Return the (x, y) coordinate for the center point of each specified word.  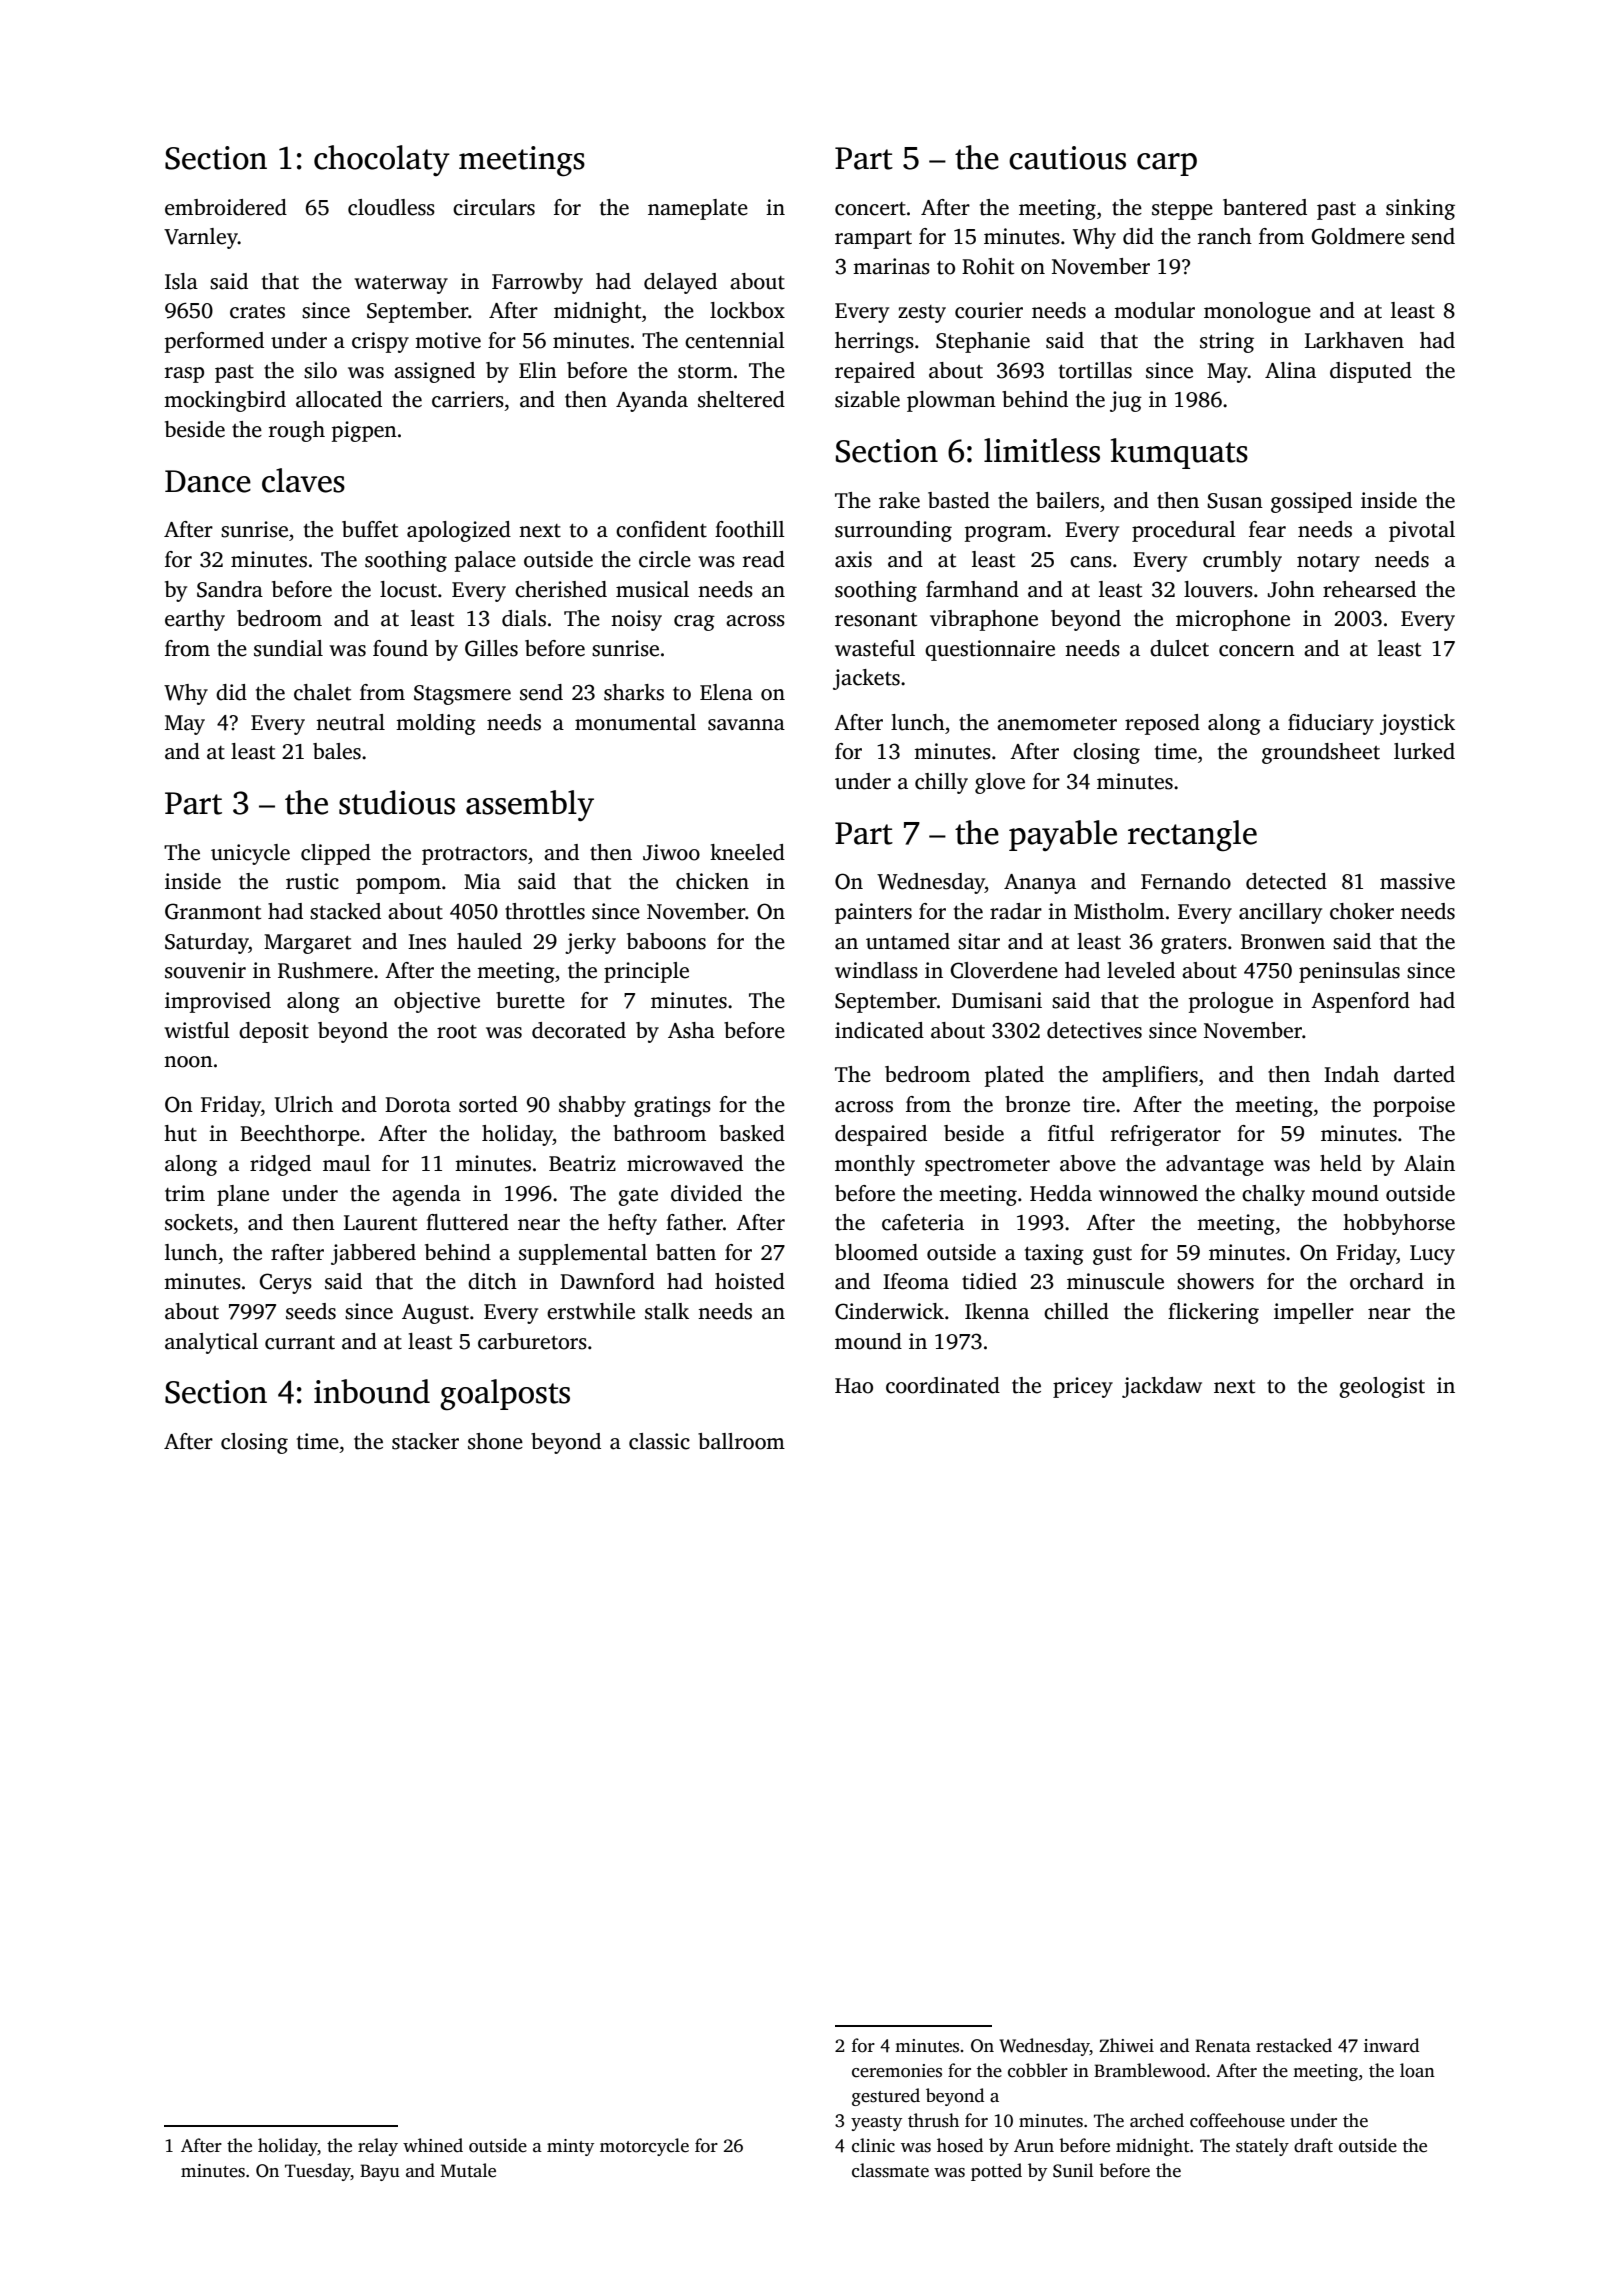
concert (870, 209)
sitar (979, 941)
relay (378, 2147)
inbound (372, 1391)
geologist (1382, 1387)
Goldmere (1358, 236)
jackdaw (1162, 1387)
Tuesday (318, 2172)
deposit (274, 1032)
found (400, 648)
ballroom (741, 1441)
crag (694, 623)
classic (659, 1441)
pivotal (1422, 531)
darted (1424, 1074)
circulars (494, 207)
